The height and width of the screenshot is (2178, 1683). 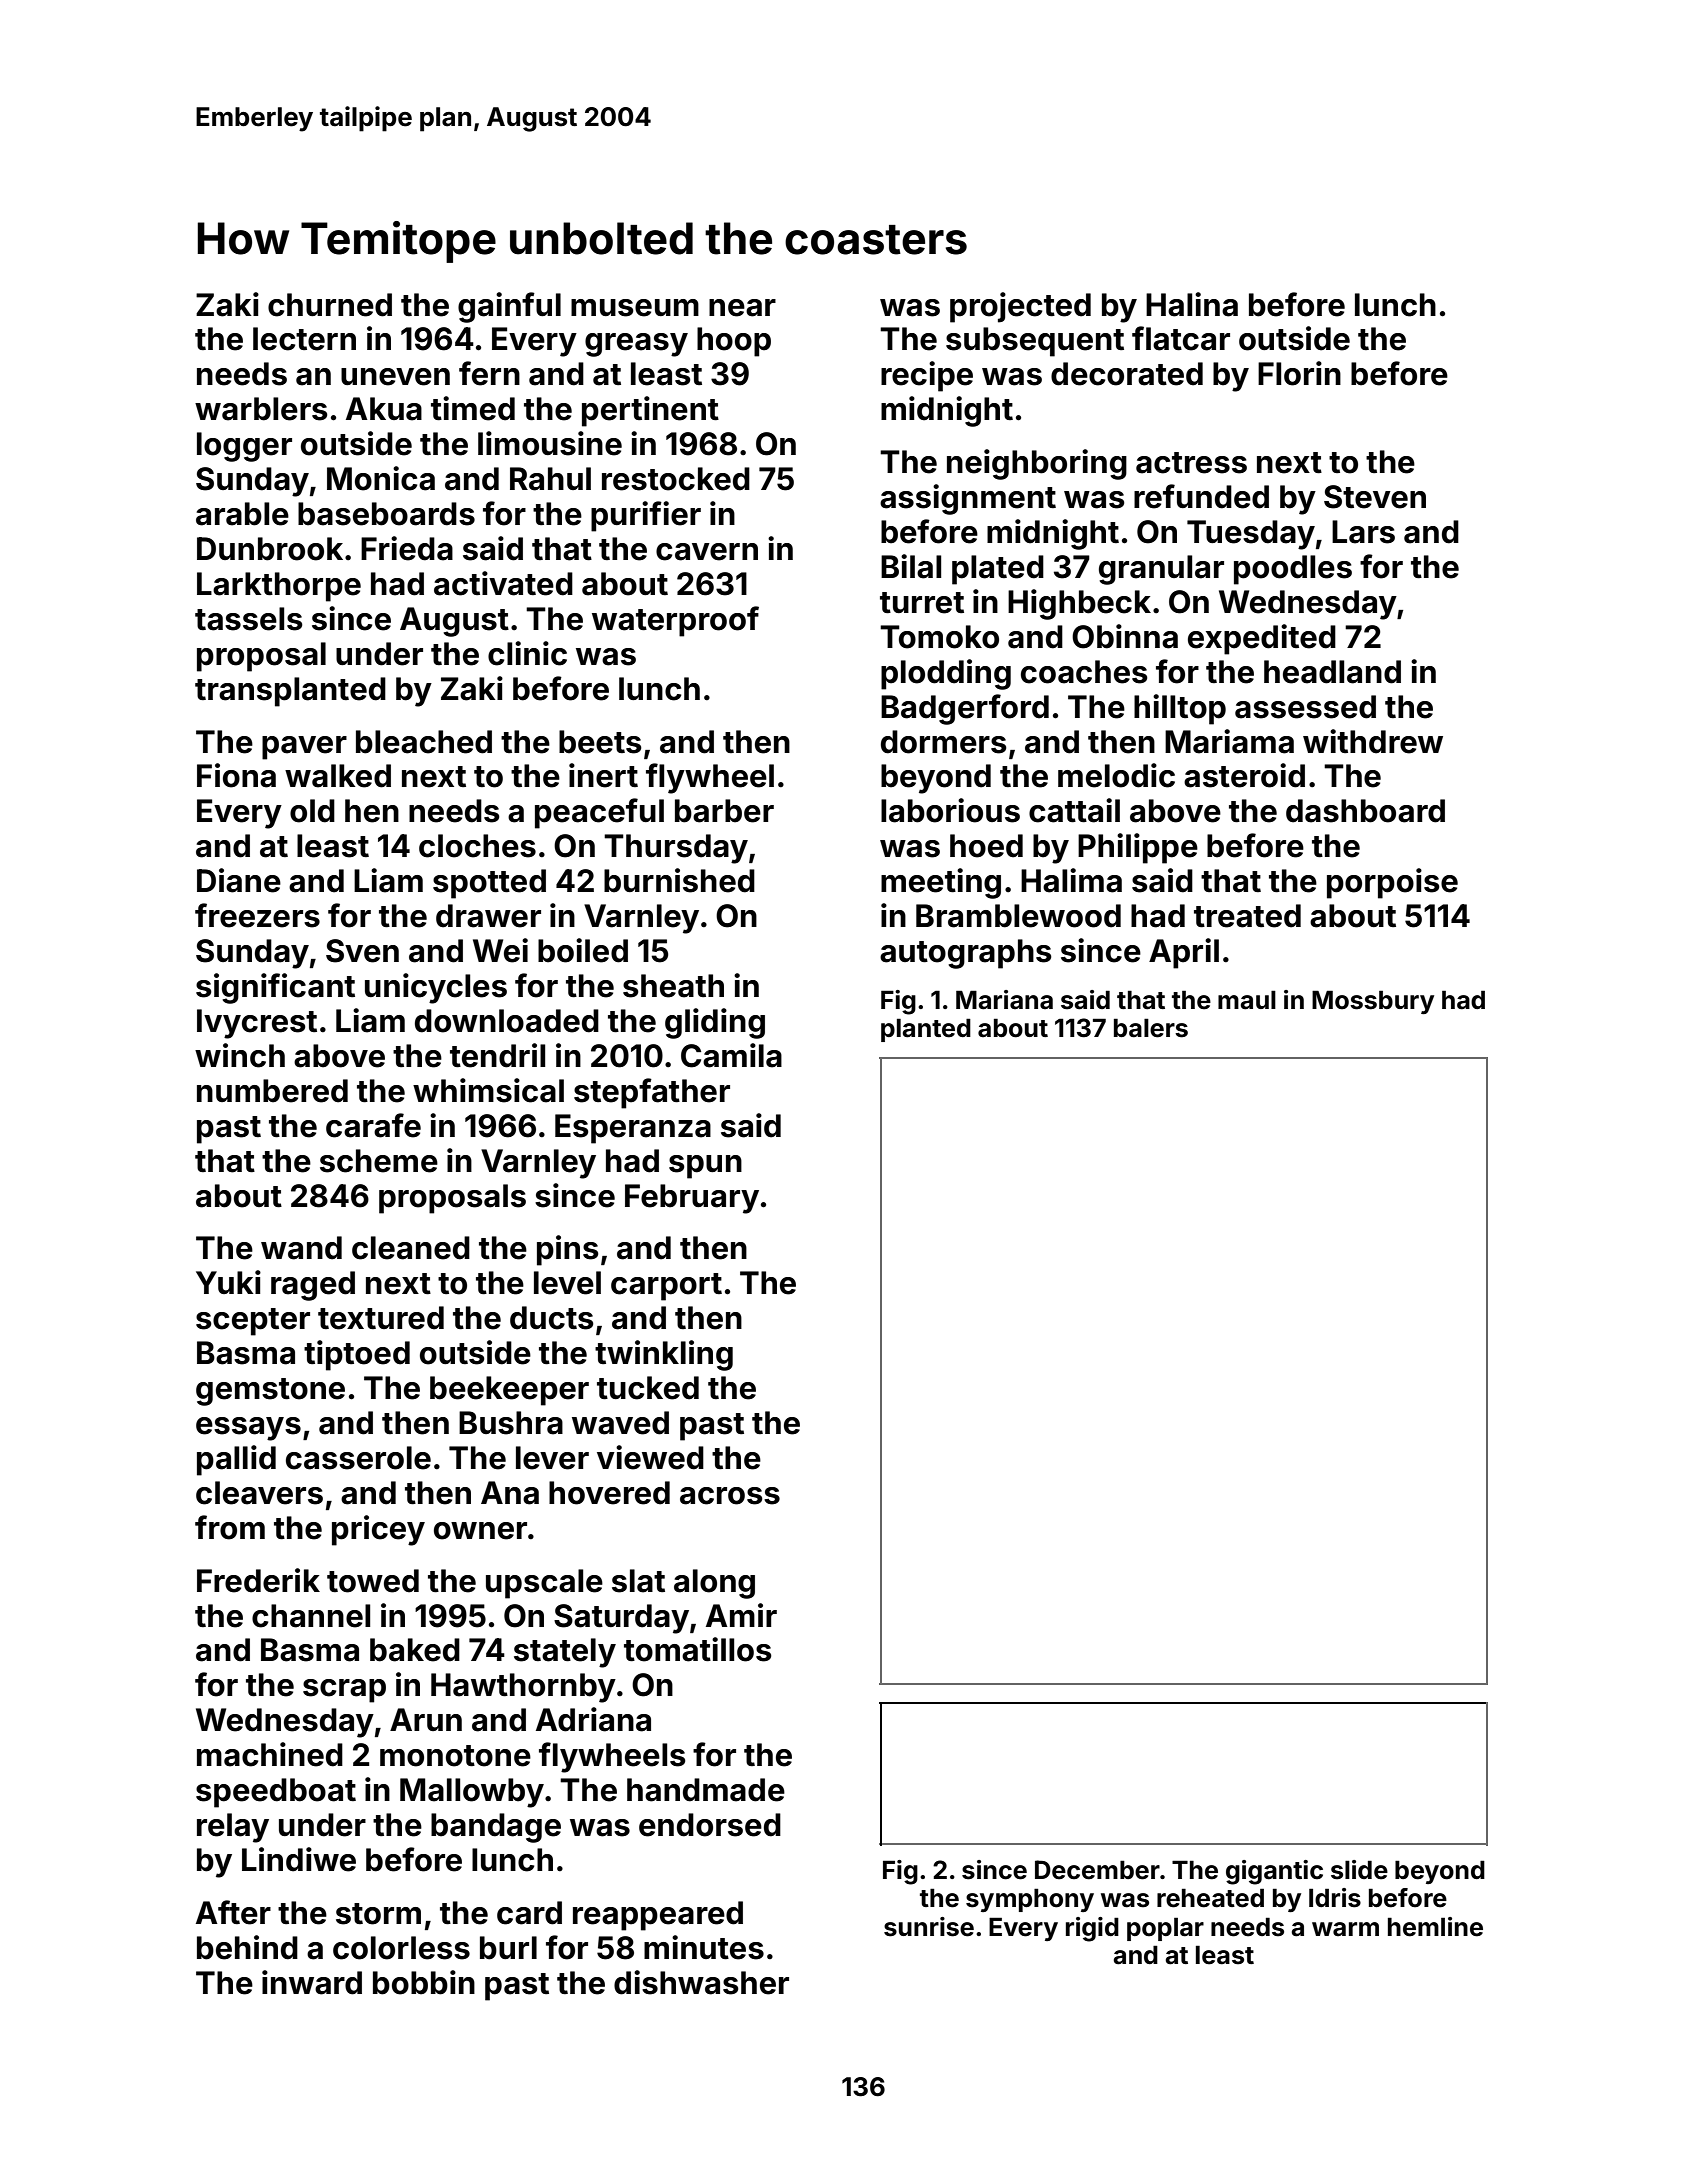 I want to click on endorsed, so click(x=710, y=1825).
